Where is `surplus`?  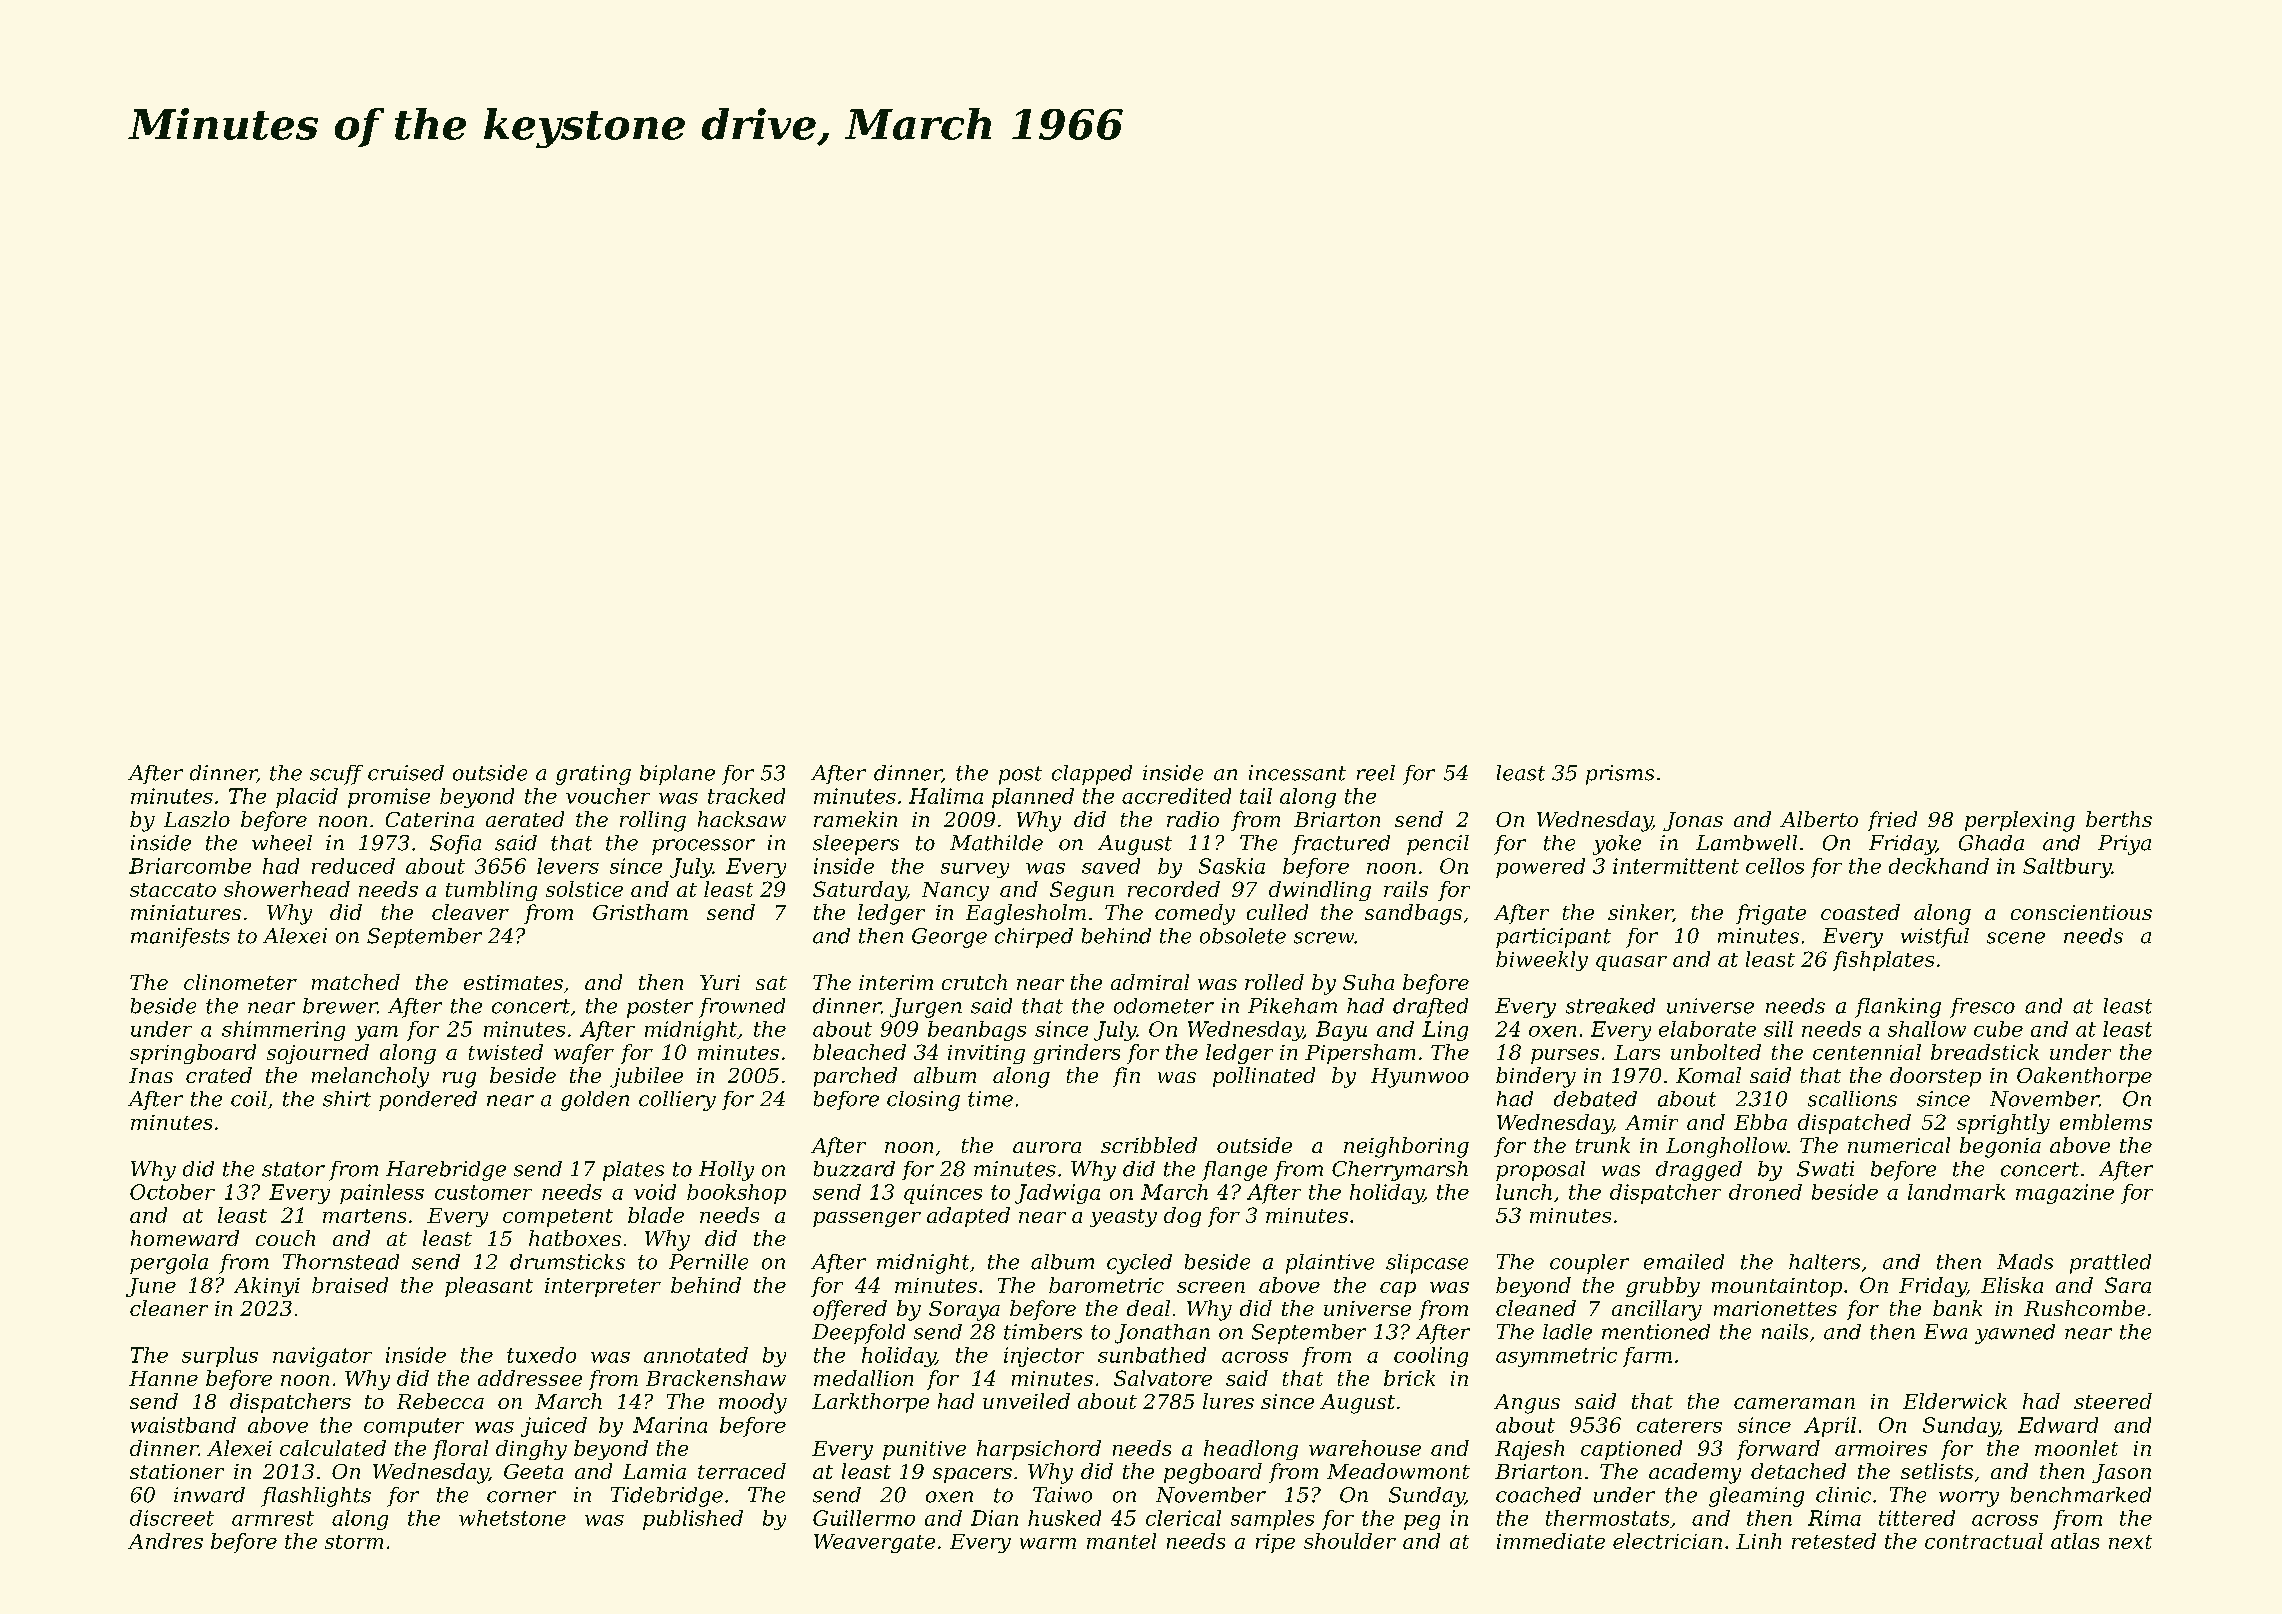
surplus is located at coordinates (220, 1357).
